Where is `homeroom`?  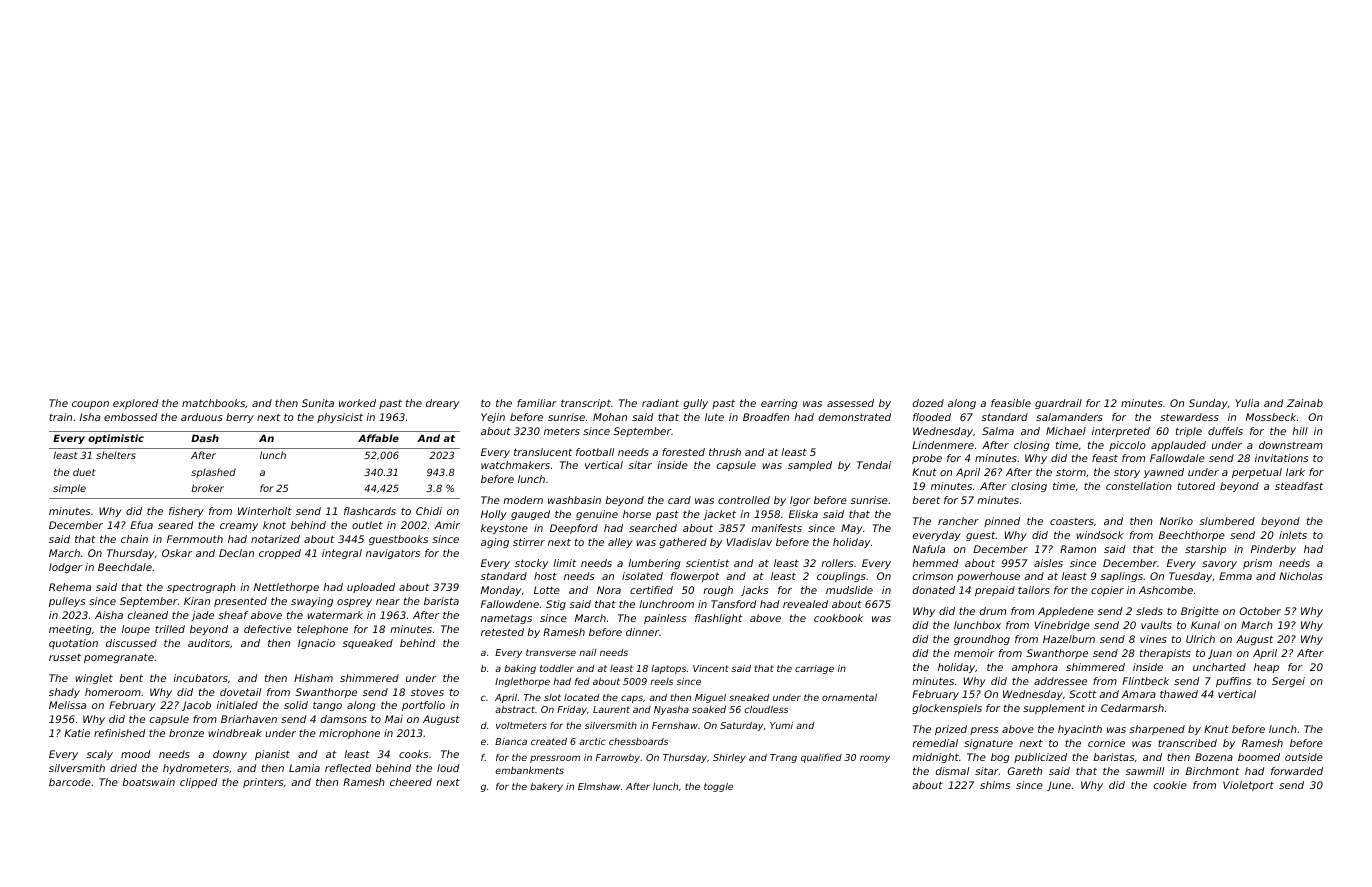 homeroom is located at coordinates (113, 692).
